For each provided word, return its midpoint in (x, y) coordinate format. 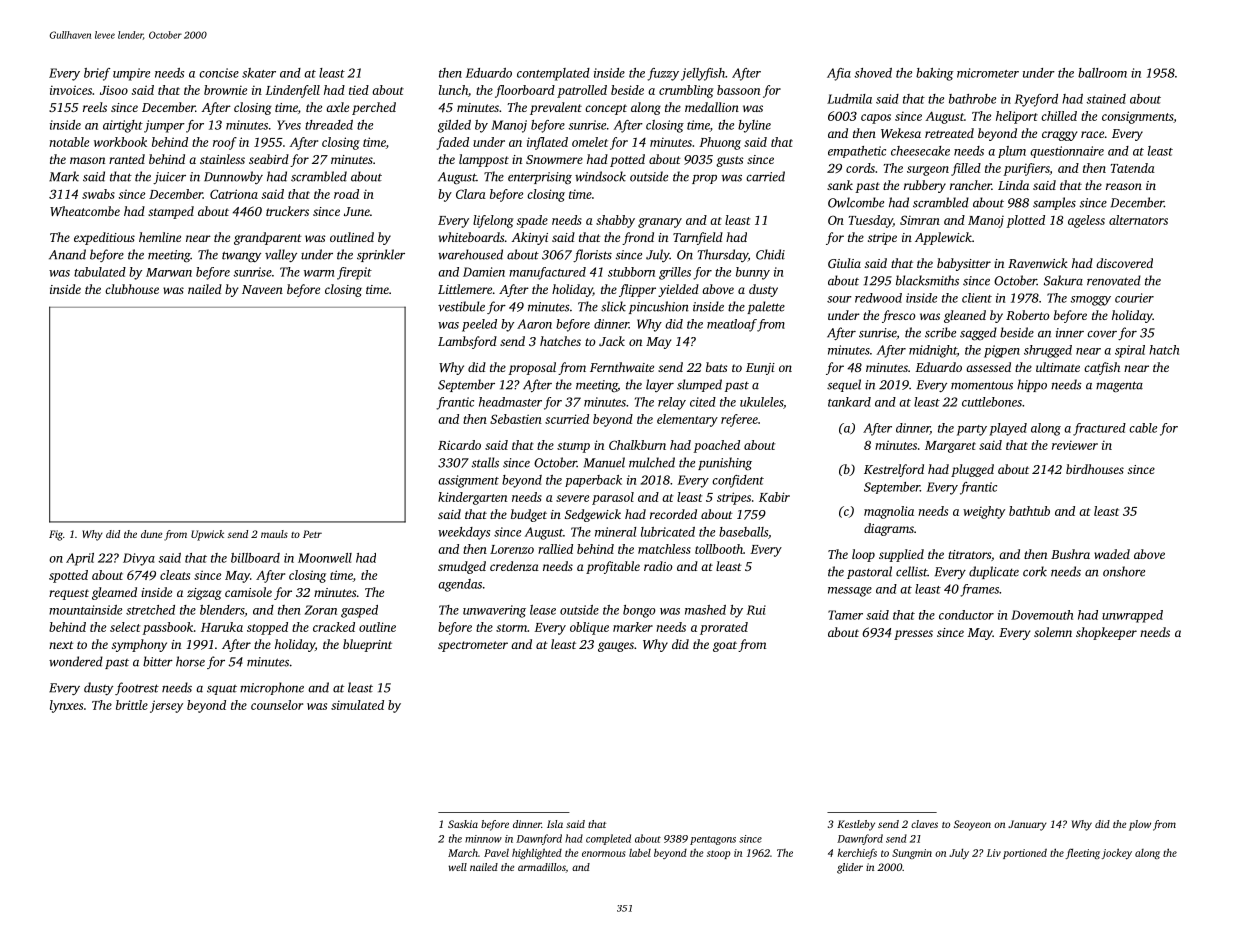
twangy (241, 256)
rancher (971, 185)
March (463, 852)
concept (606, 109)
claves (924, 824)
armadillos (542, 867)
